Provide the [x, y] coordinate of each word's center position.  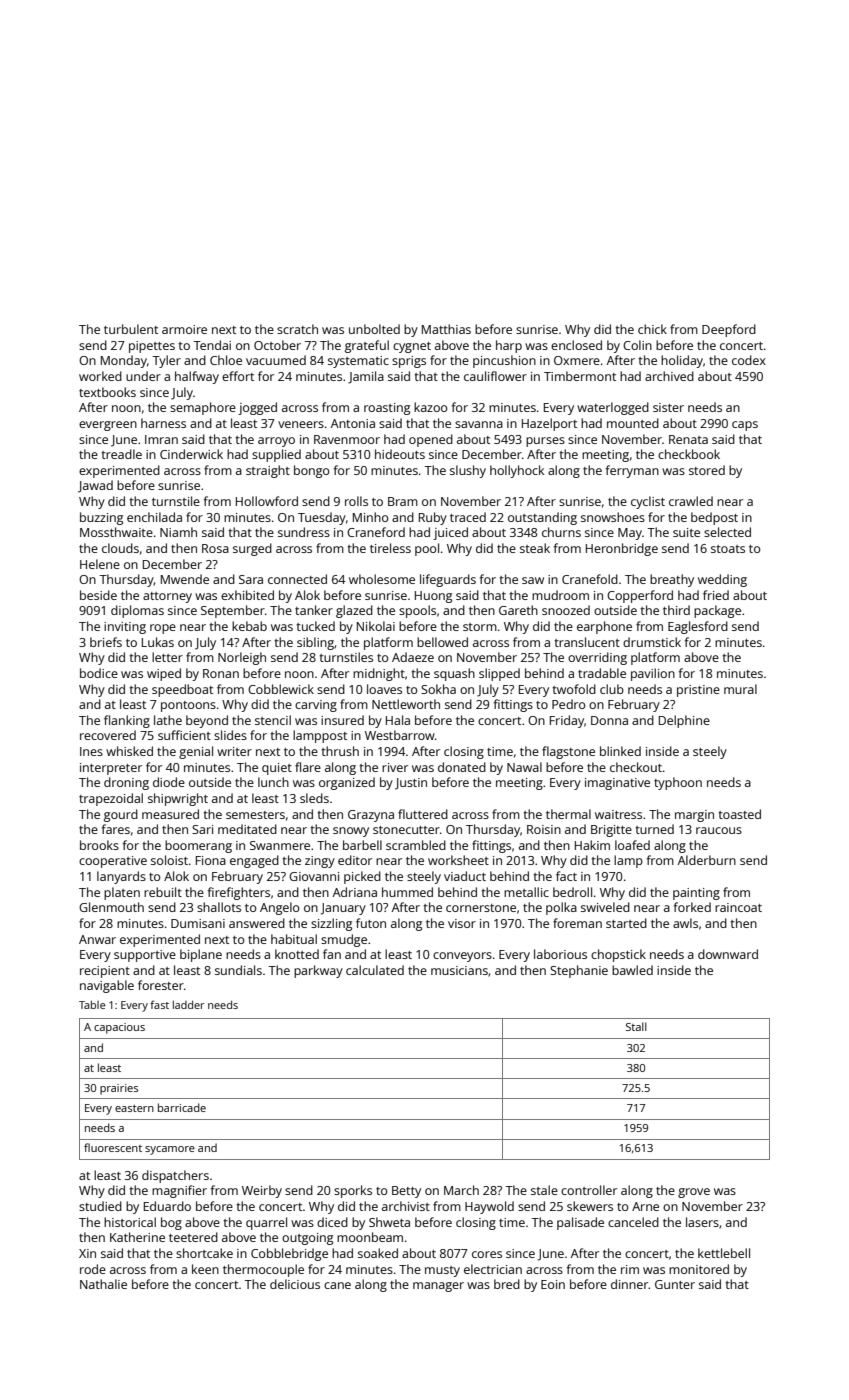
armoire [184, 329]
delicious [295, 1284]
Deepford [729, 330]
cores [487, 1254]
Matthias [446, 329]
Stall [636, 1026]
